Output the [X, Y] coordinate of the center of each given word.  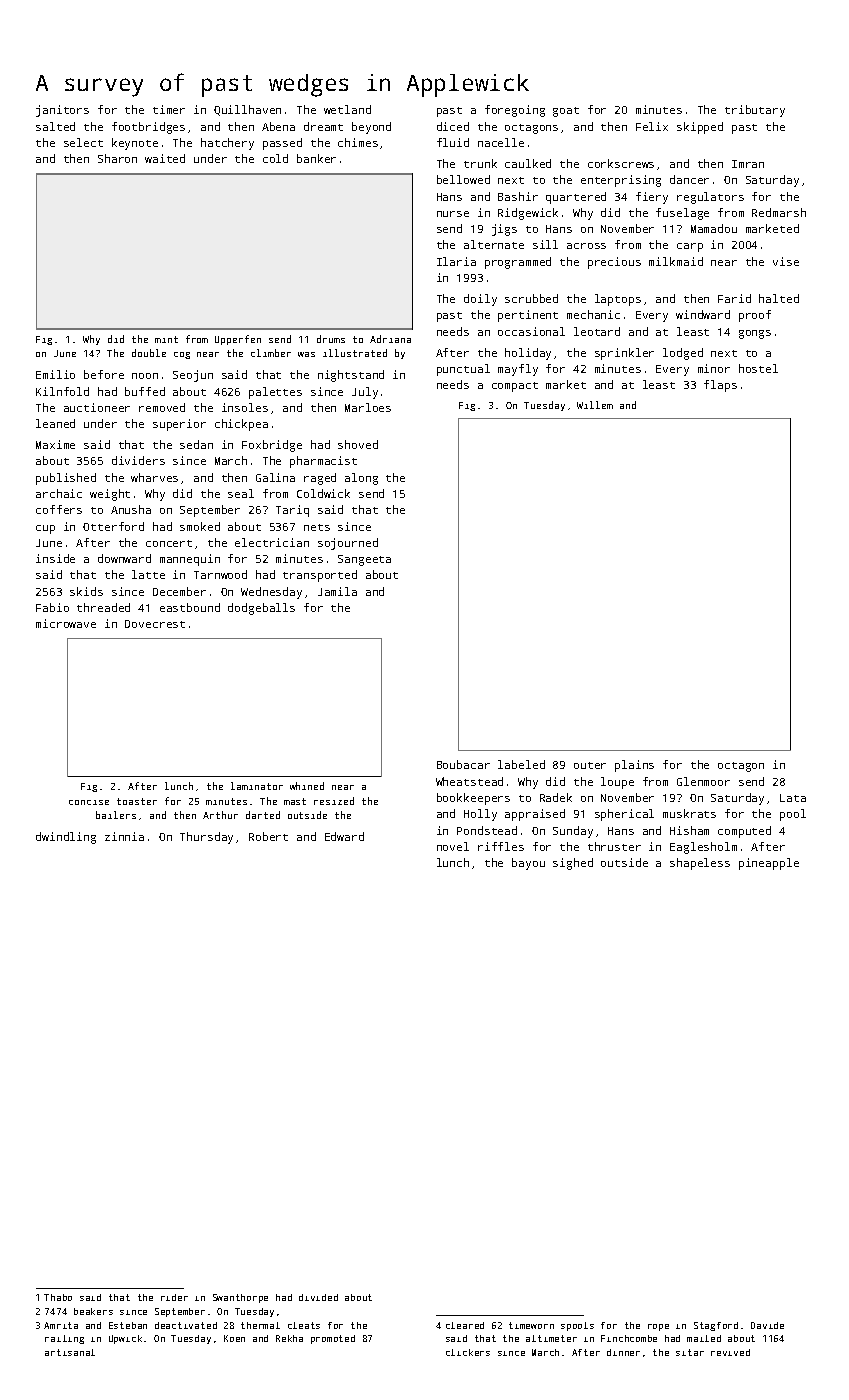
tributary [755, 111]
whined [307, 786]
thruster [614, 846]
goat [566, 112]
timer [169, 109]
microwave [66, 623]
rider [174, 1297]
